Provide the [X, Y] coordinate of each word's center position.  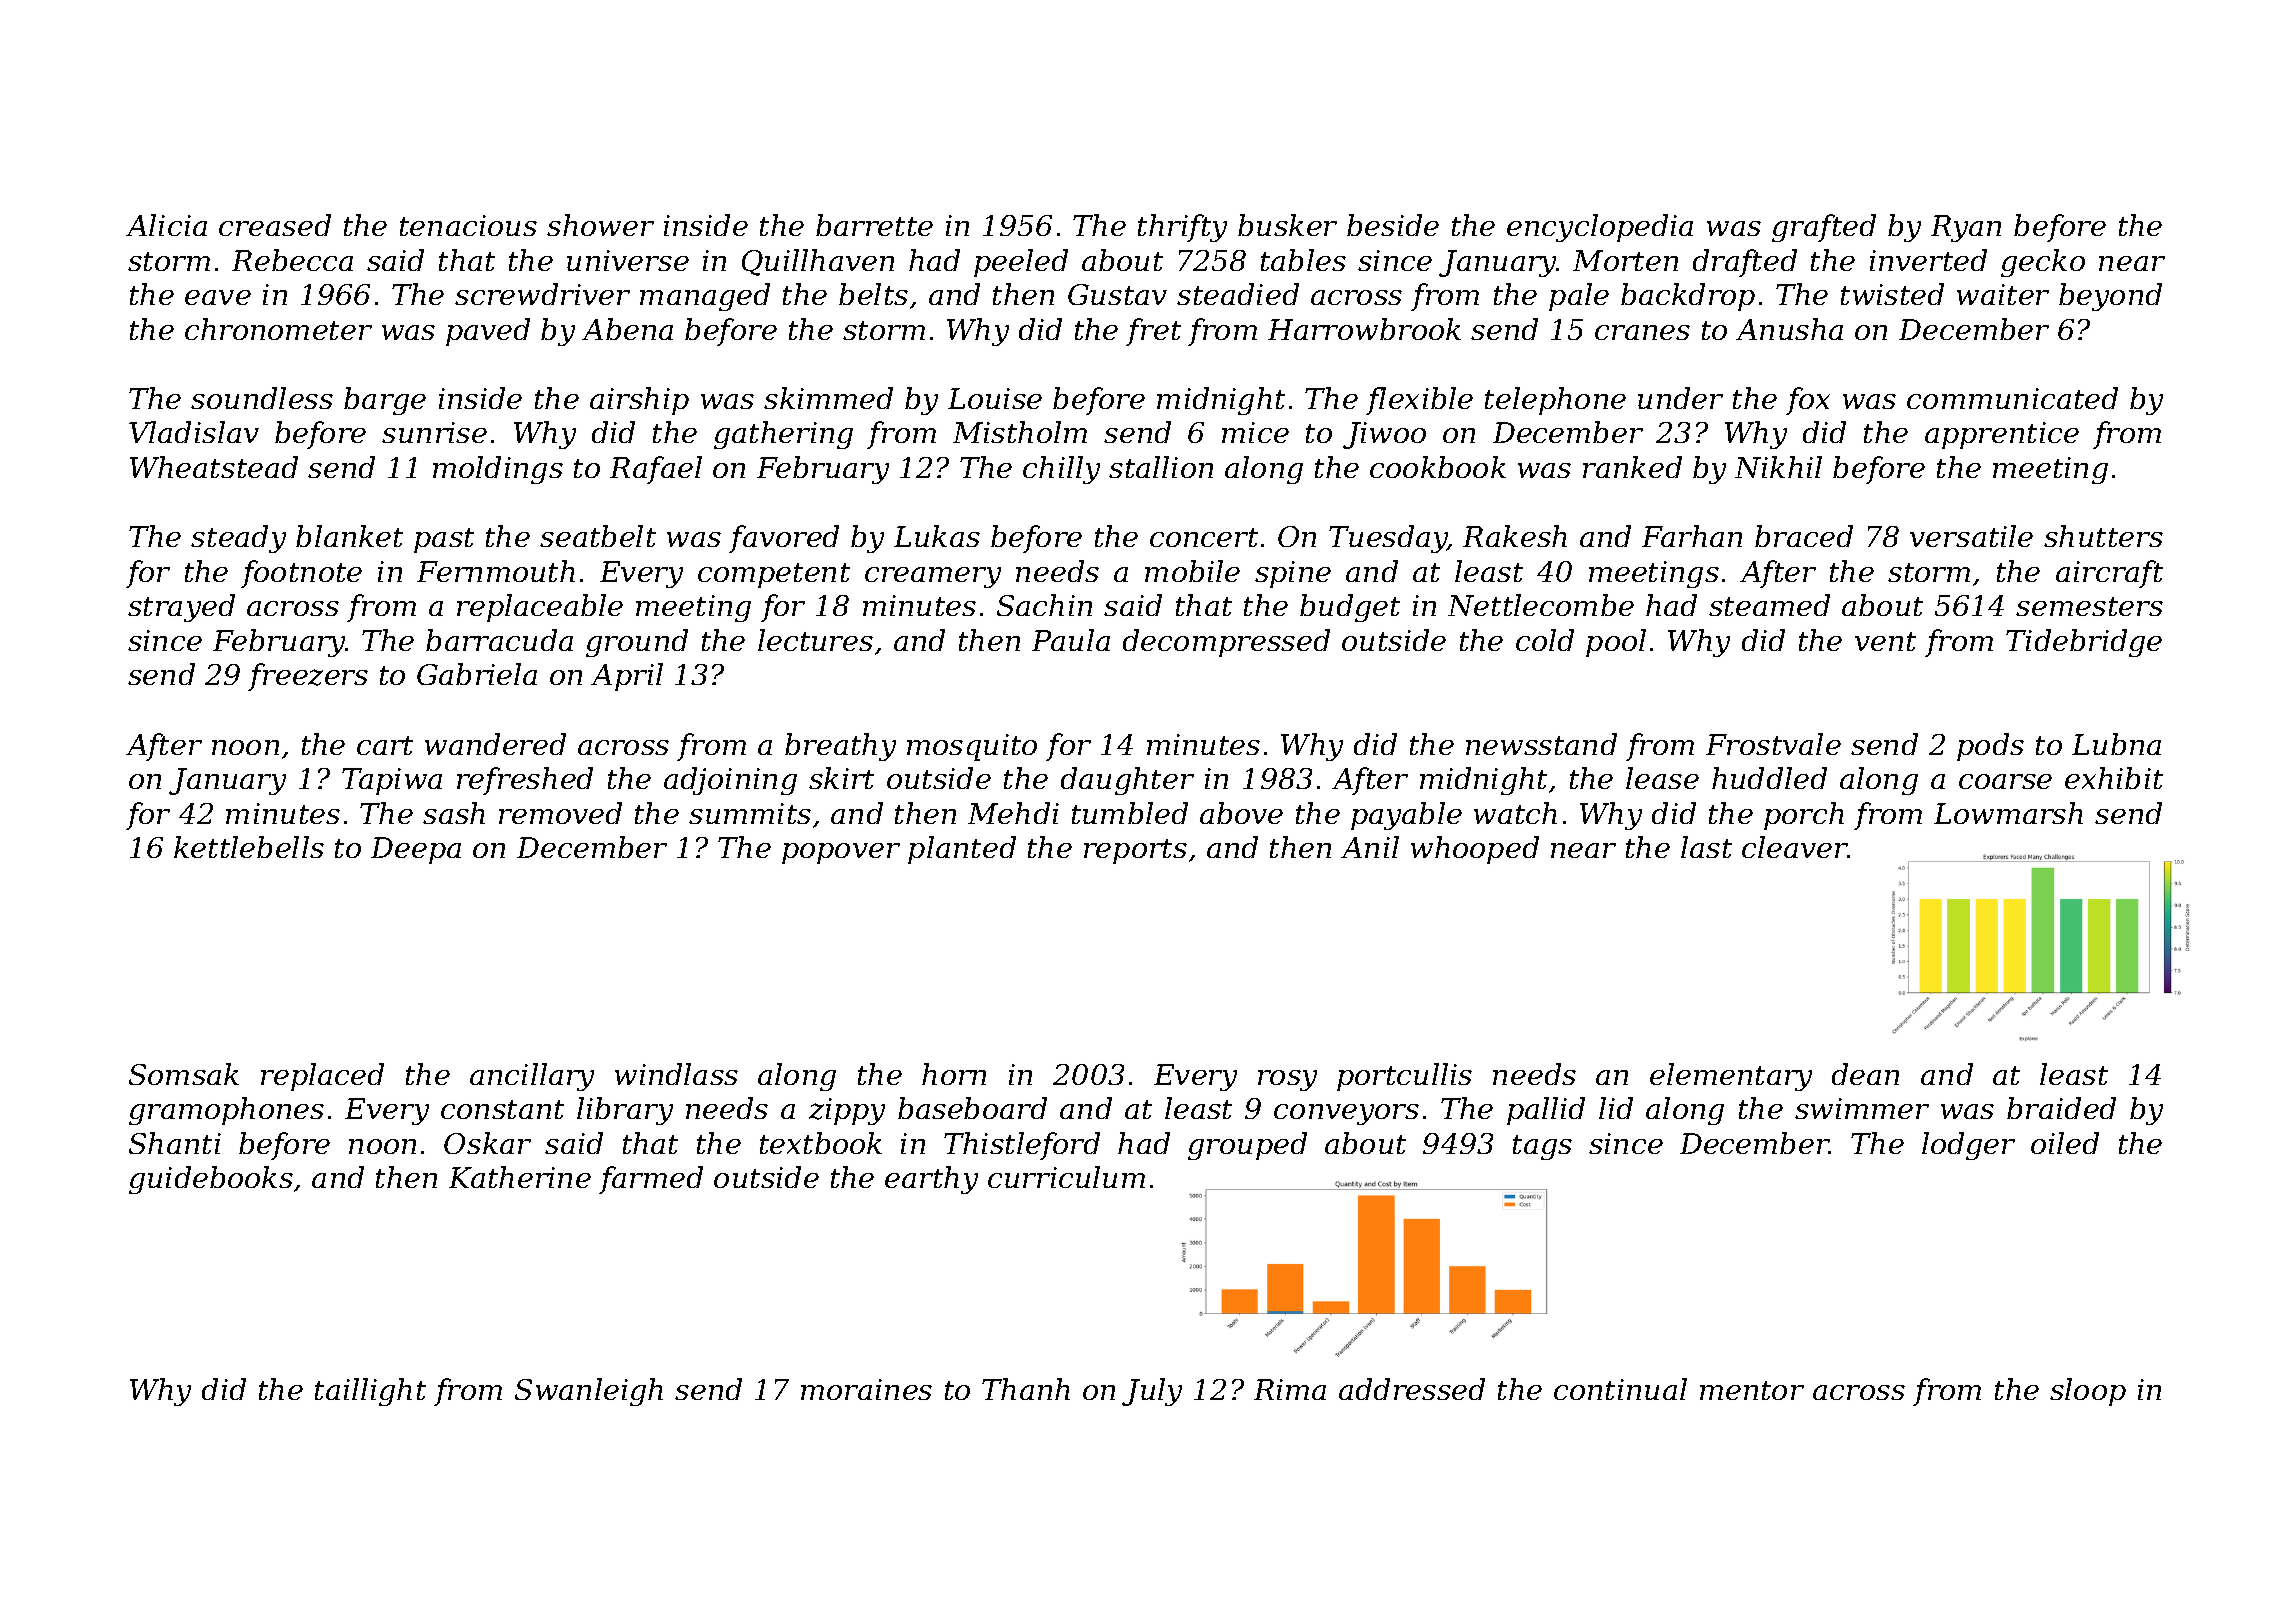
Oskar [487, 1143]
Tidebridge [2084, 643]
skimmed [828, 398]
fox [1808, 401]
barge [385, 401]
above [1241, 813]
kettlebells [249, 847]
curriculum [1066, 1177]
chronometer [278, 329]
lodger [1968, 1146]
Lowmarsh [2008, 813]
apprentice [2002, 435]
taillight [370, 1392]
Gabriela [477, 674]
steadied [1238, 294]
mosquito [972, 747]
